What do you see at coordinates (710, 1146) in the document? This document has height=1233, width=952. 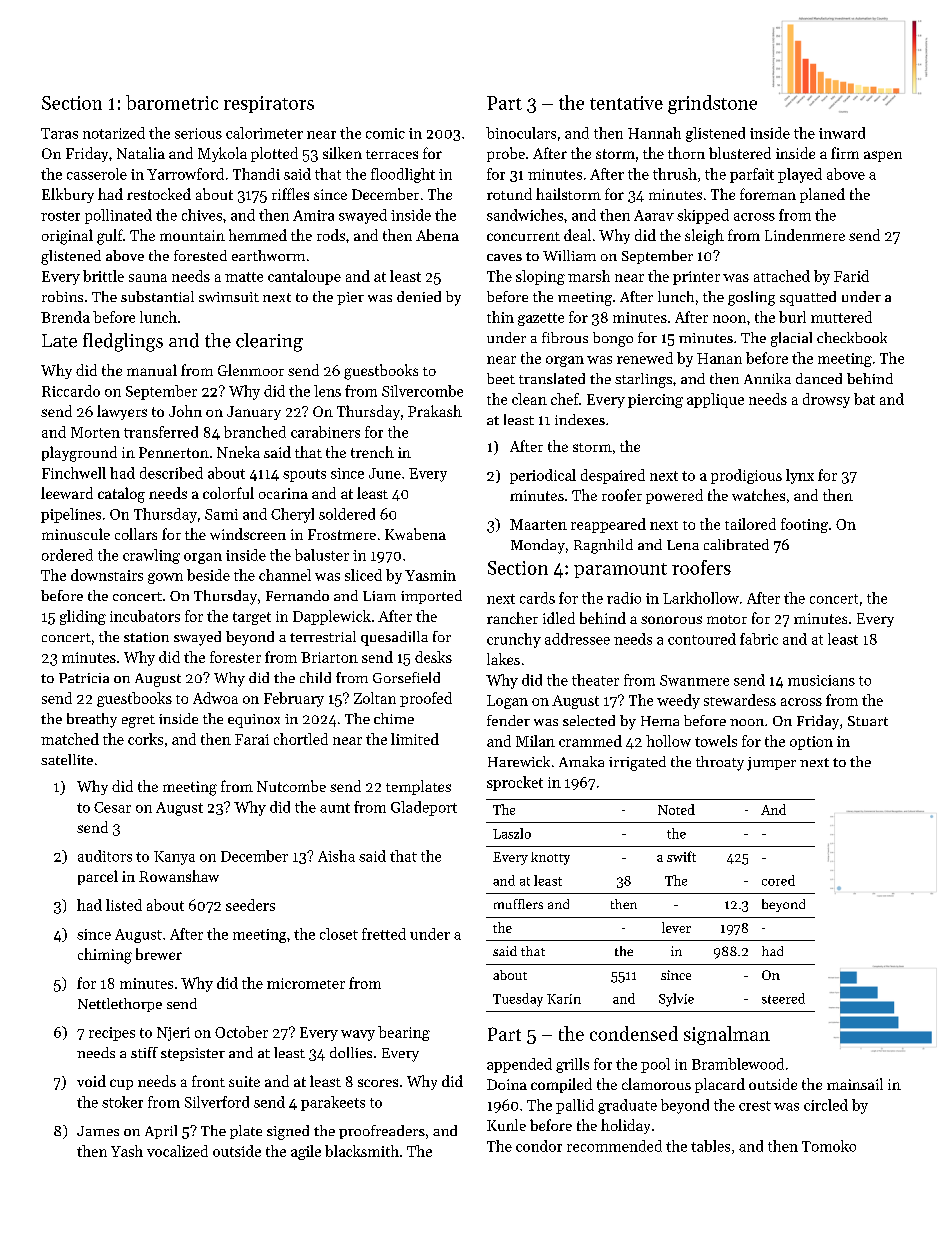 I see `tables` at bounding box center [710, 1146].
